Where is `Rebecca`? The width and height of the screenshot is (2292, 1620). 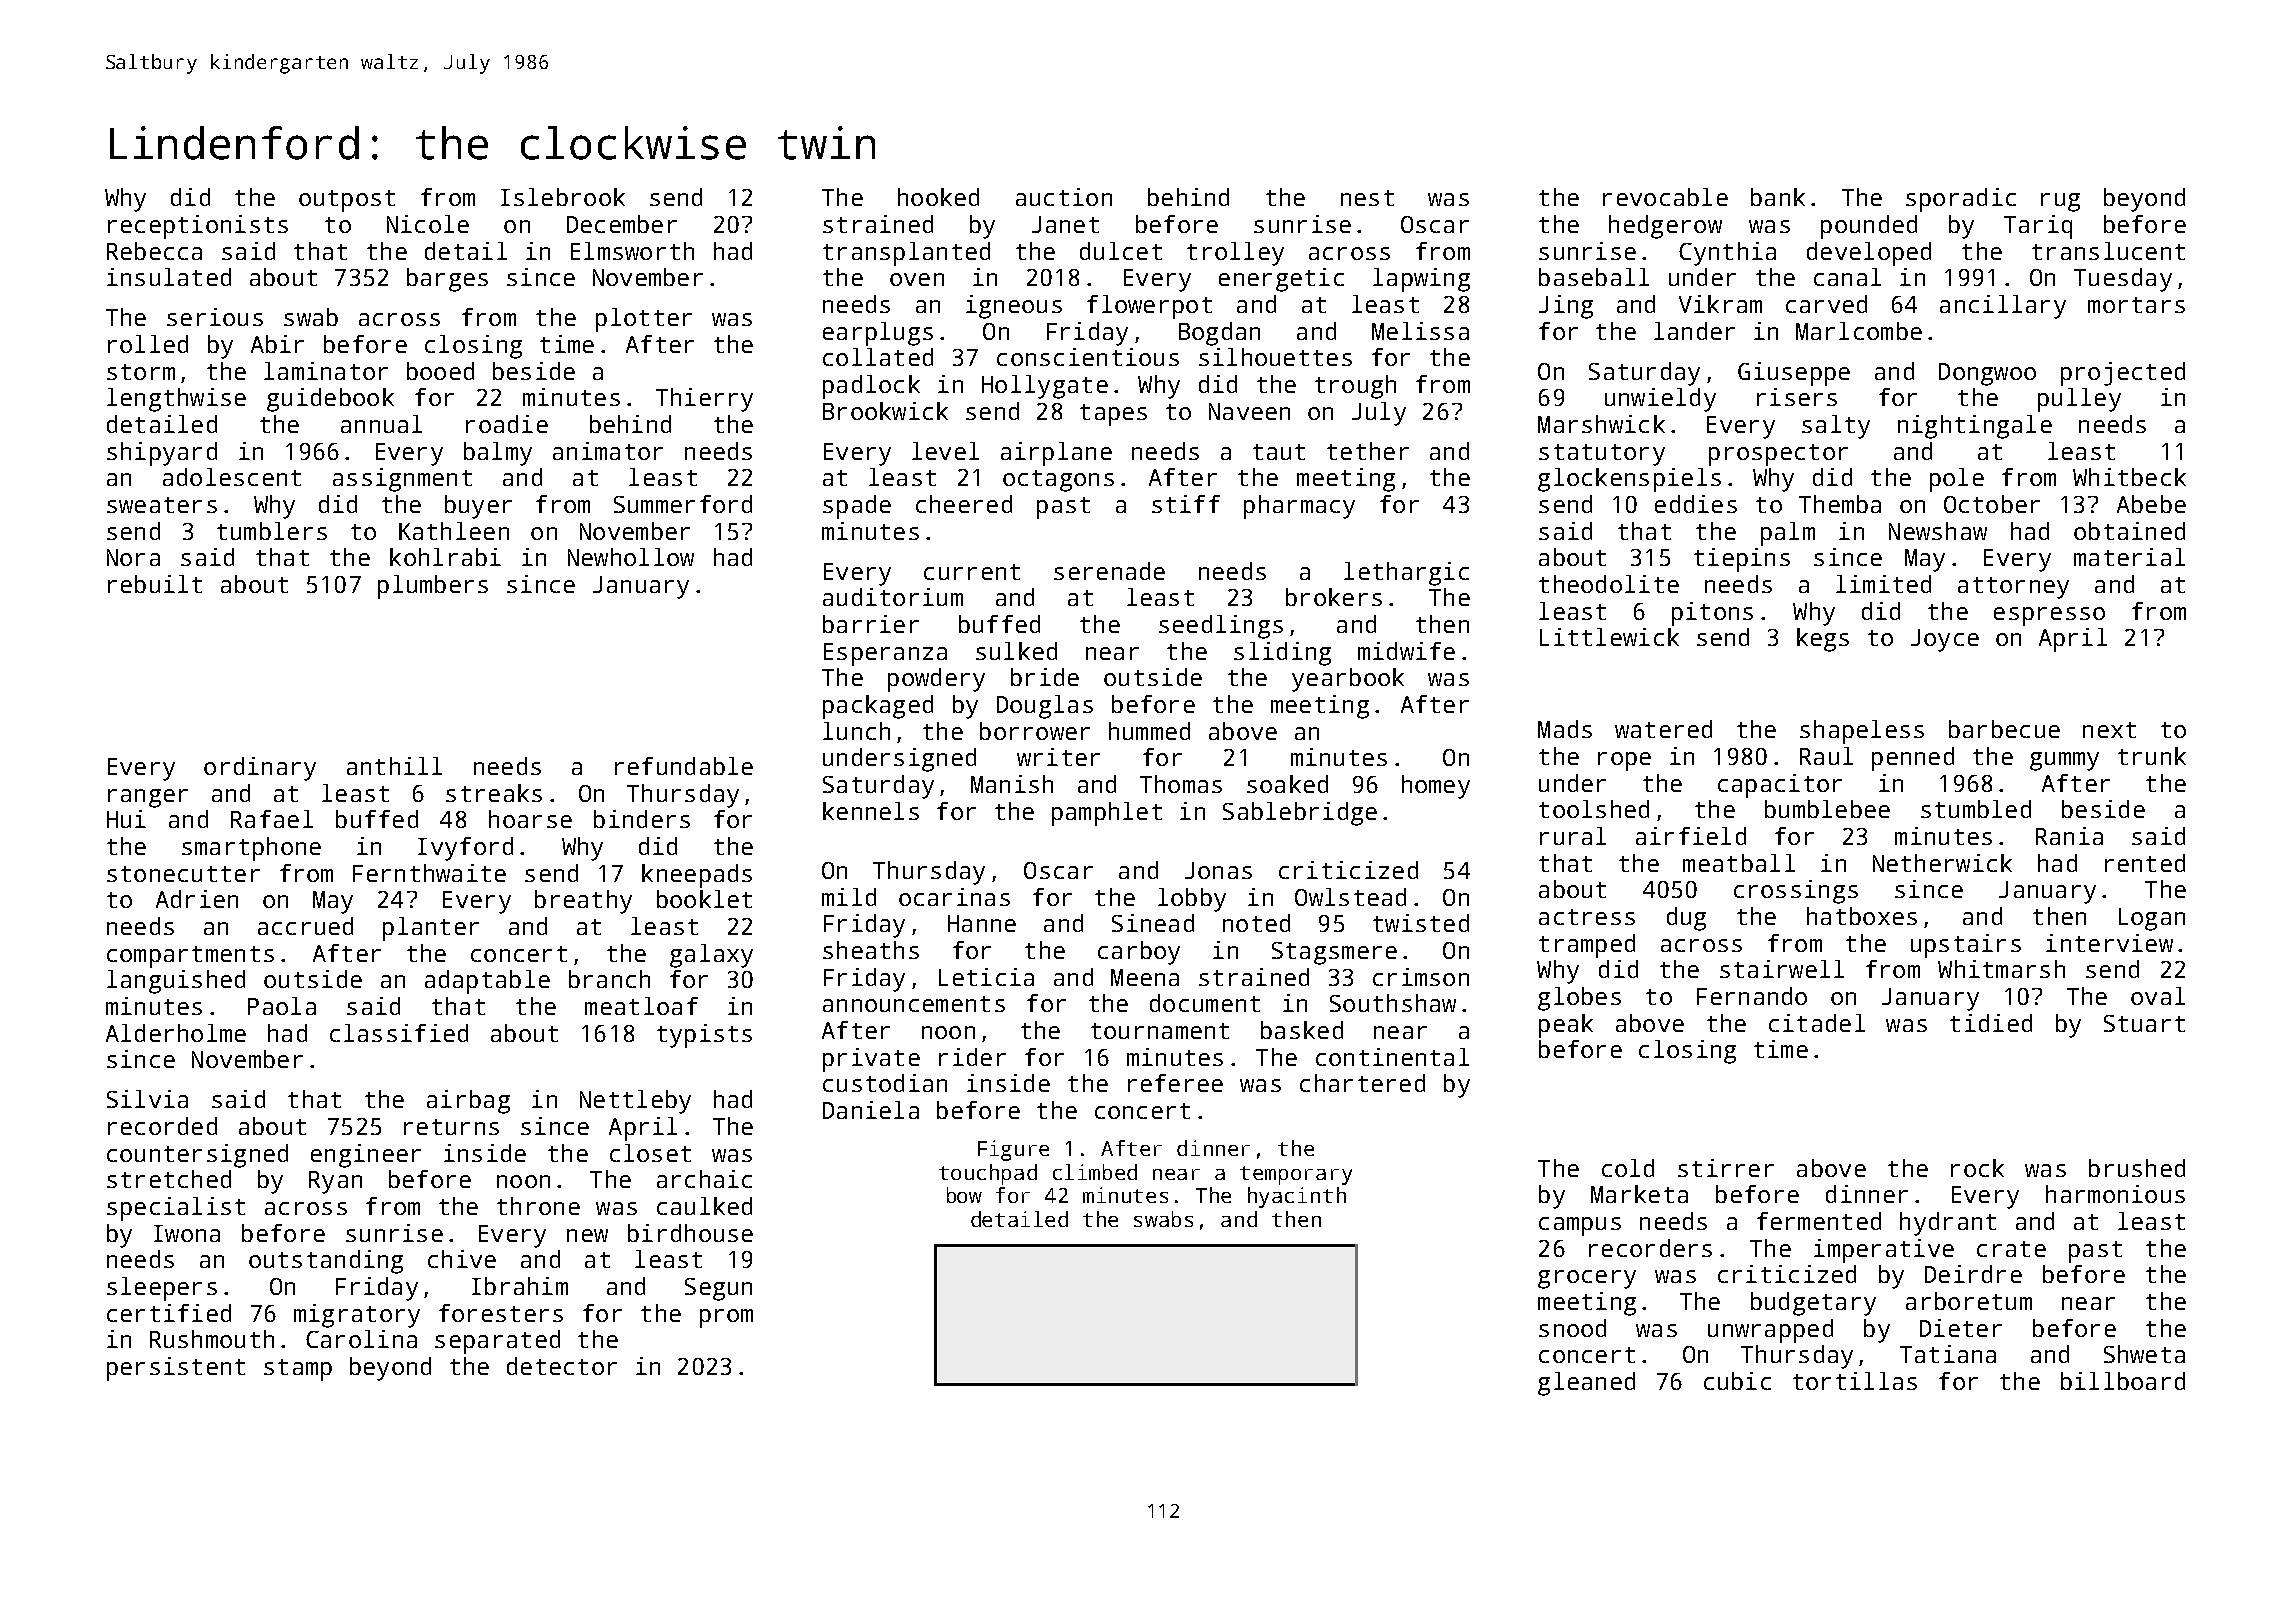 Rebecca is located at coordinates (154, 251).
